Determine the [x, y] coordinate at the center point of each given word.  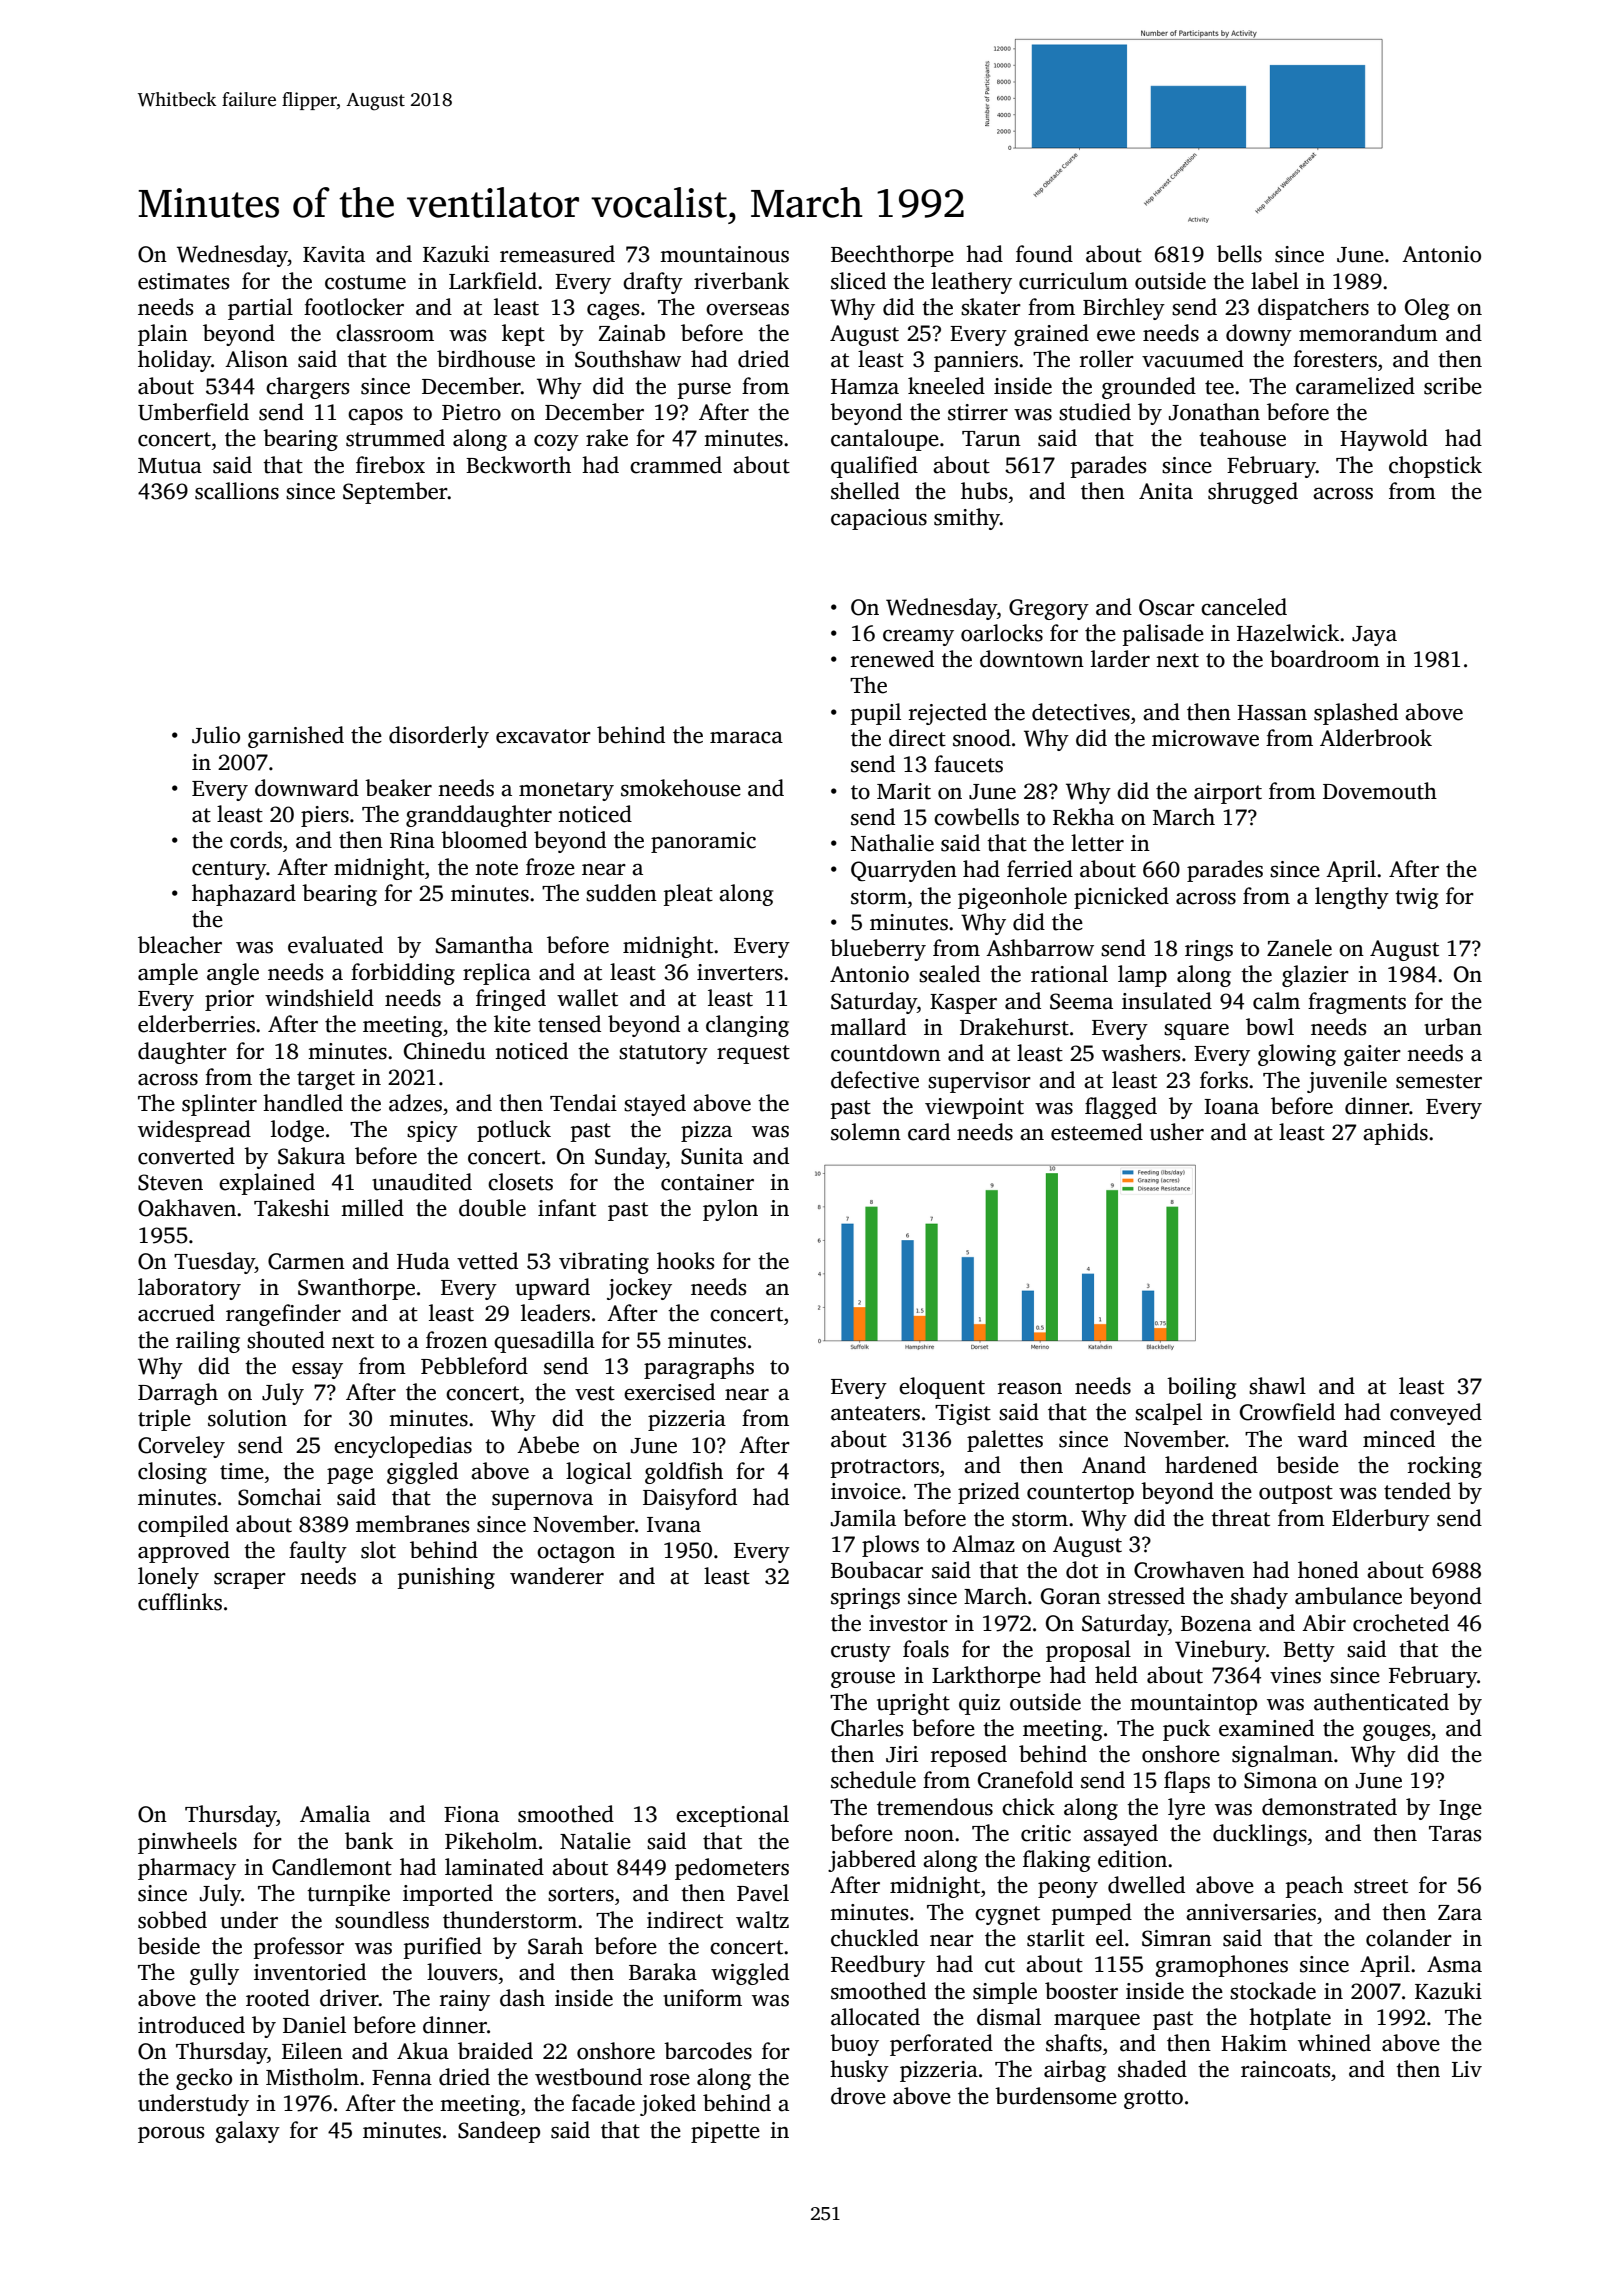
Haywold [1384, 440]
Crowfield [1287, 1412]
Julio [216, 735]
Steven [170, 1182]
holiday [174, 361]
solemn [866, 1132]
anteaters [875, 1413]
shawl [1277, 1386]
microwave [1205, 738]
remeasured [557, 254]
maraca [746, 738]
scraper [250, 1581]
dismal [1009, 2017]
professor [298, 1948]
